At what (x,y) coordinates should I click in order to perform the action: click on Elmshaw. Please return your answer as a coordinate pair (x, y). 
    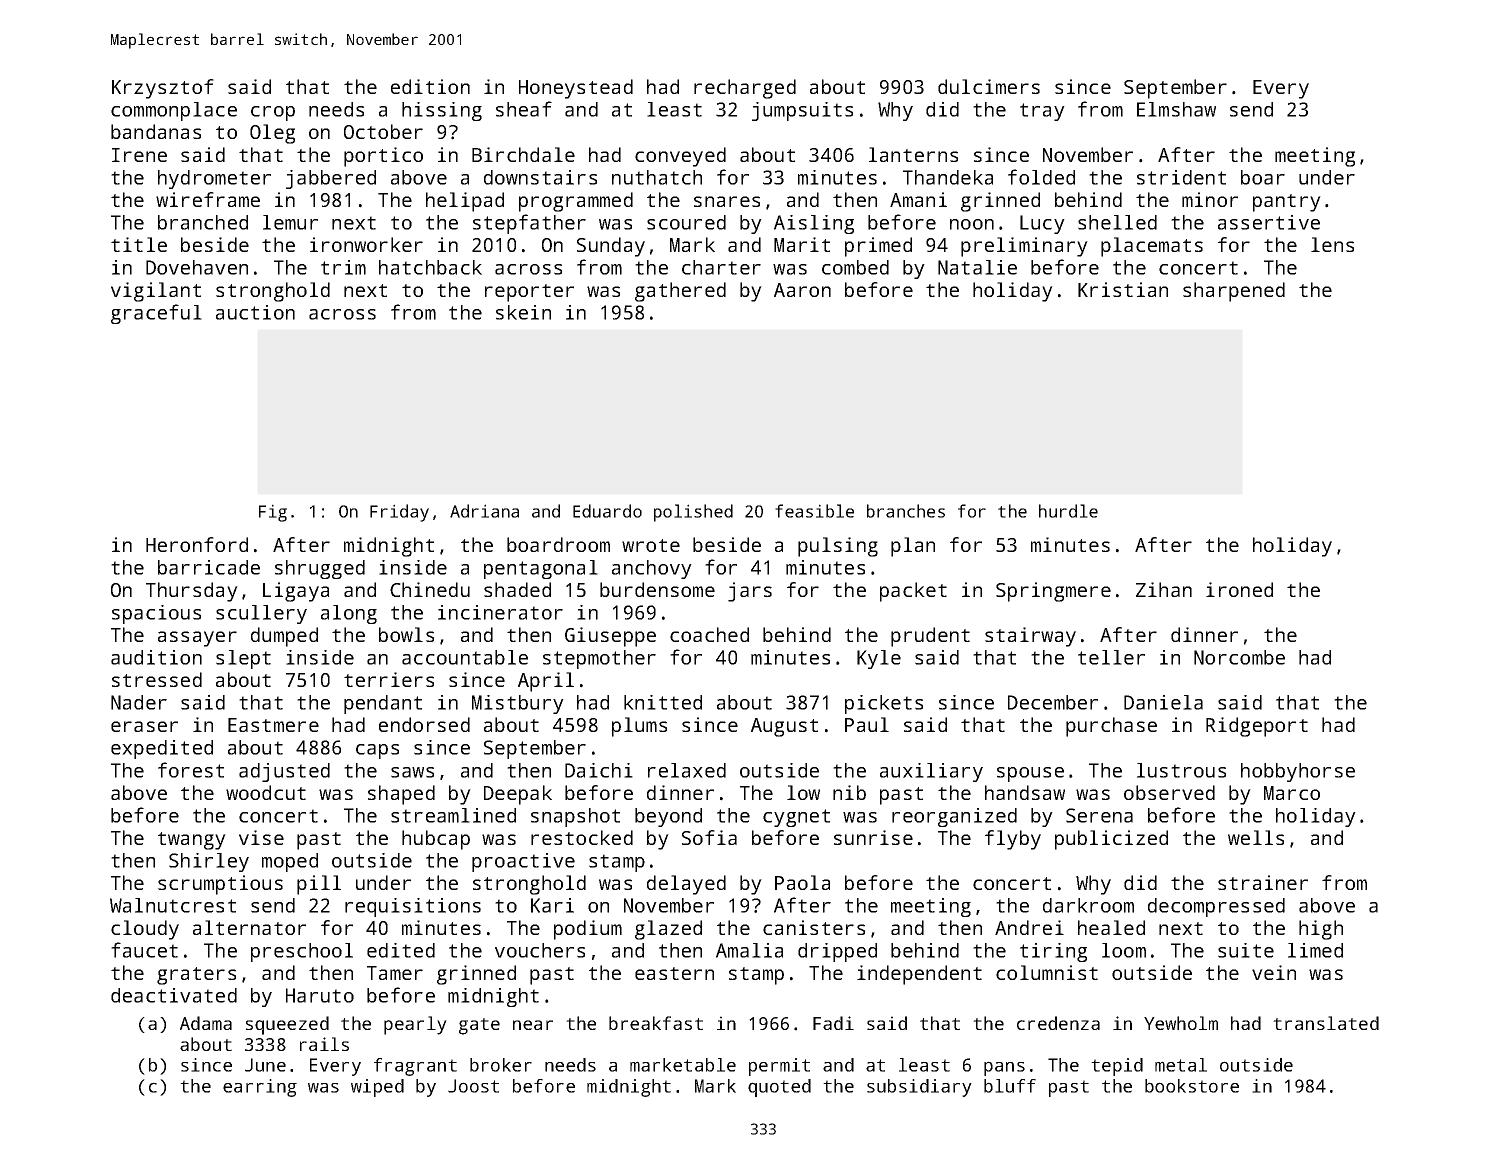
    Looking at the image, I should click on (1176, 109).
